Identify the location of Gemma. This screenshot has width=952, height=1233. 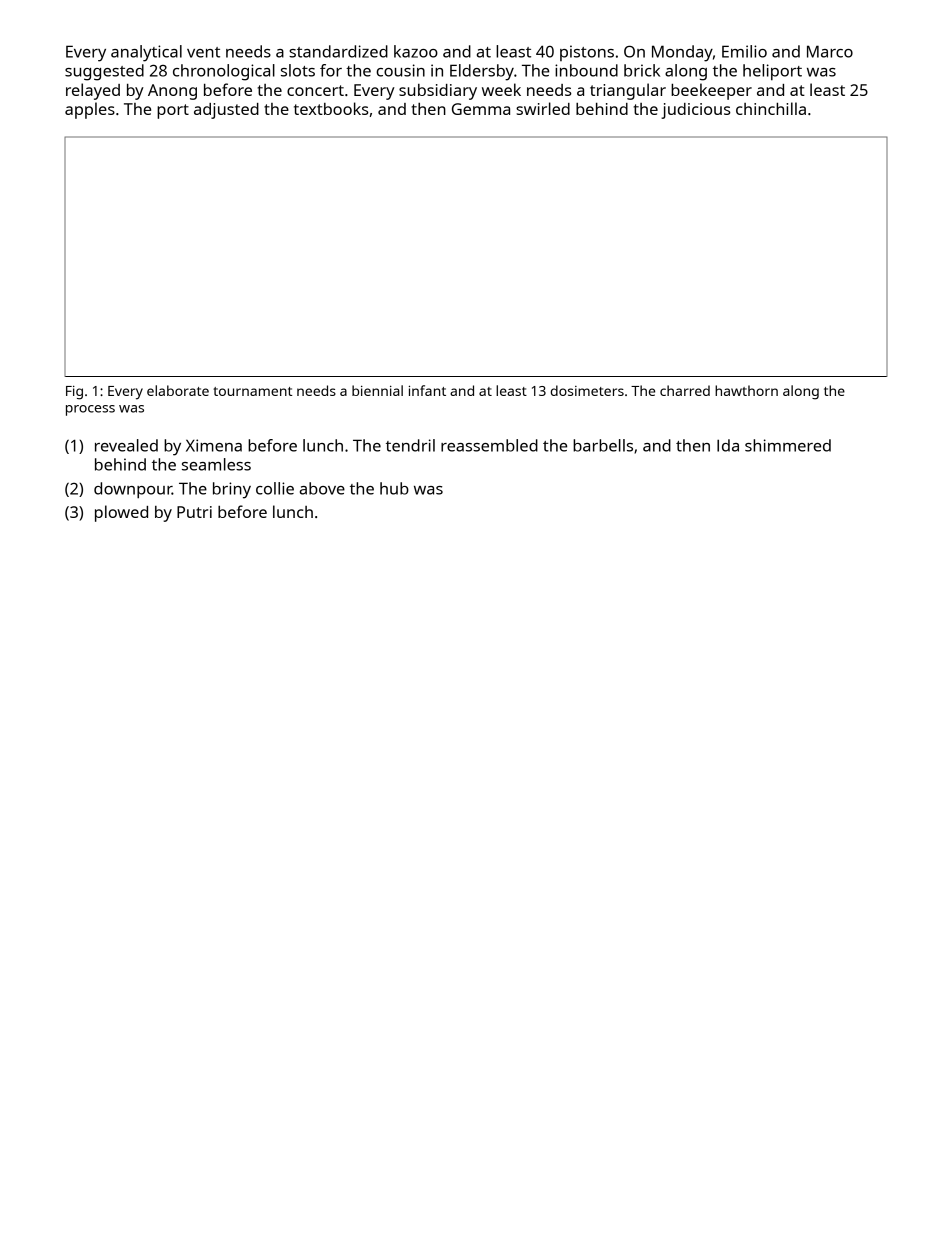
(481, 109).
